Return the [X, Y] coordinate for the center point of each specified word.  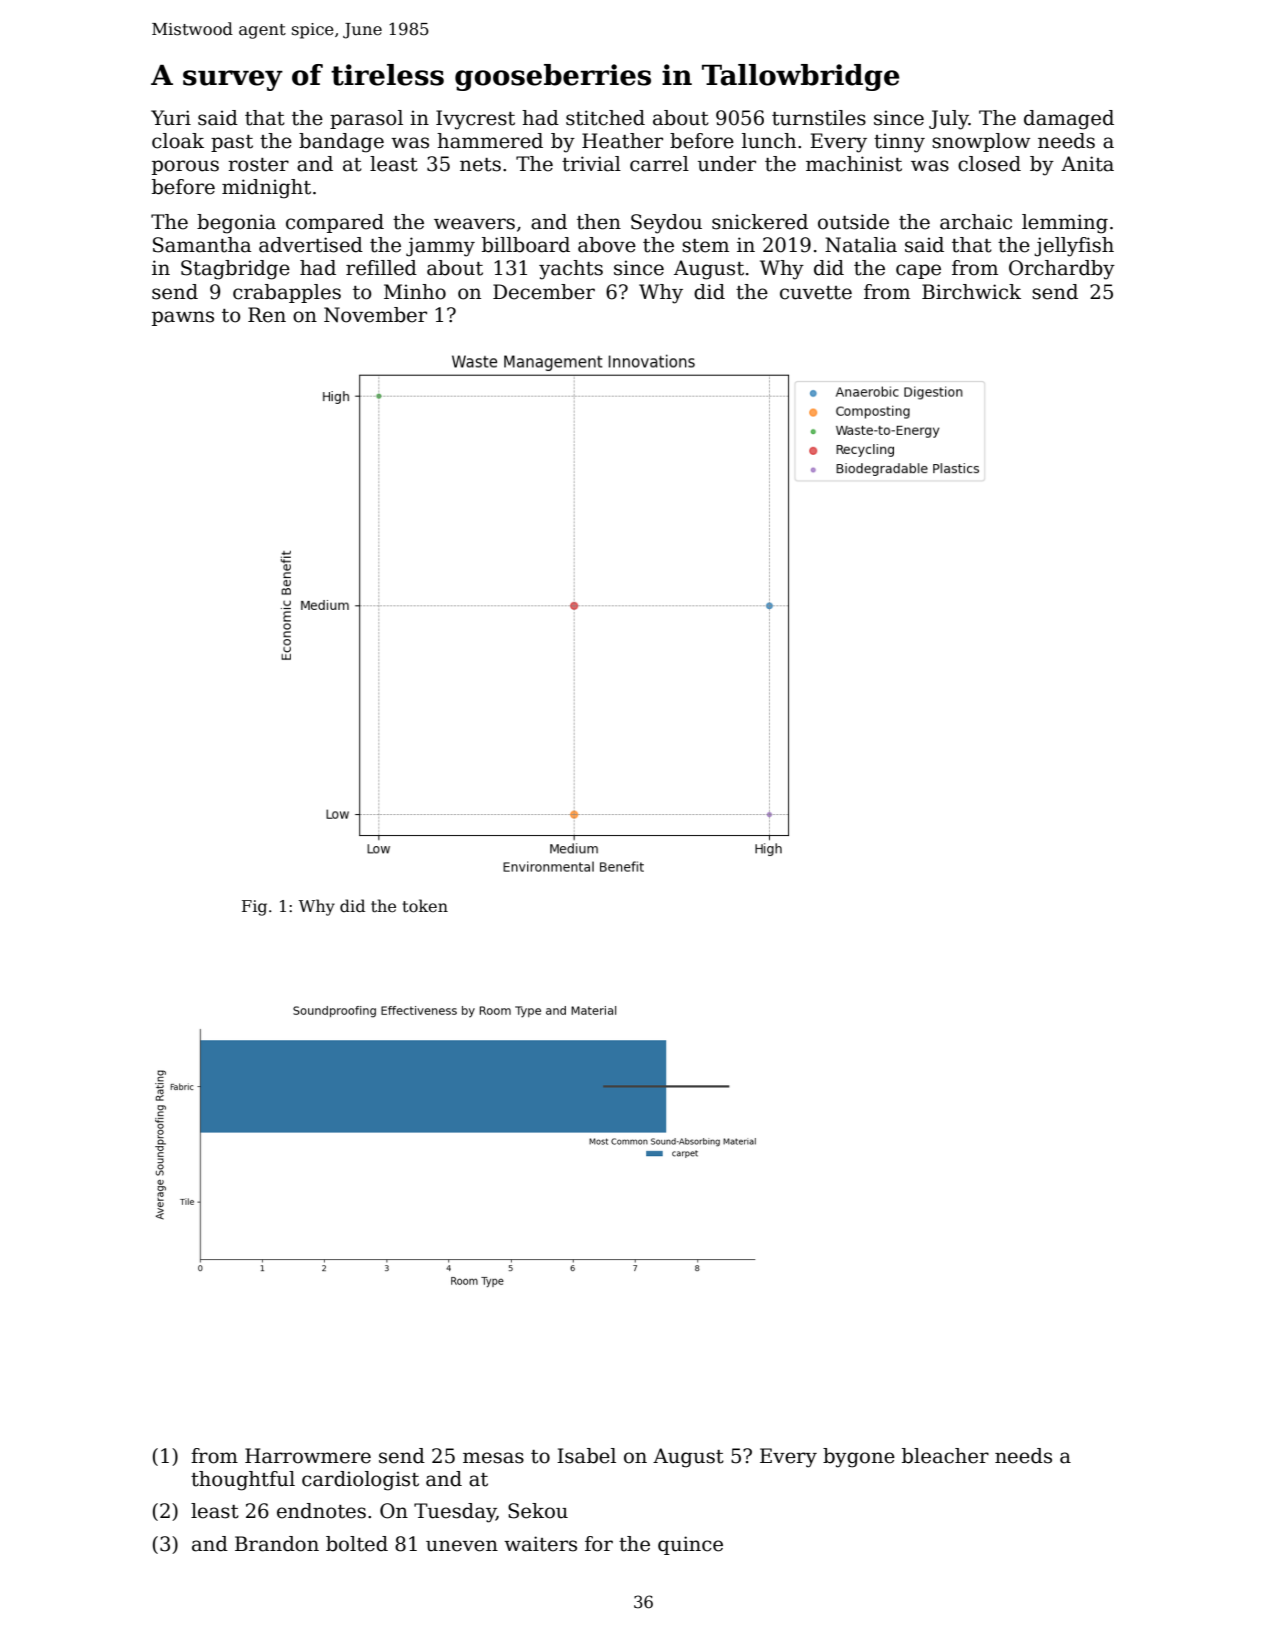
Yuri [171, 118]
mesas [493, 1458]
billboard [526, 245]
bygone [859, 1458]
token [425, 906]
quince [690, 1545]
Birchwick [971, 292]
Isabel [586, 1456]
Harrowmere [308, 1456]
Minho [415, 292]
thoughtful [243, 1481]
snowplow [981, 142]
